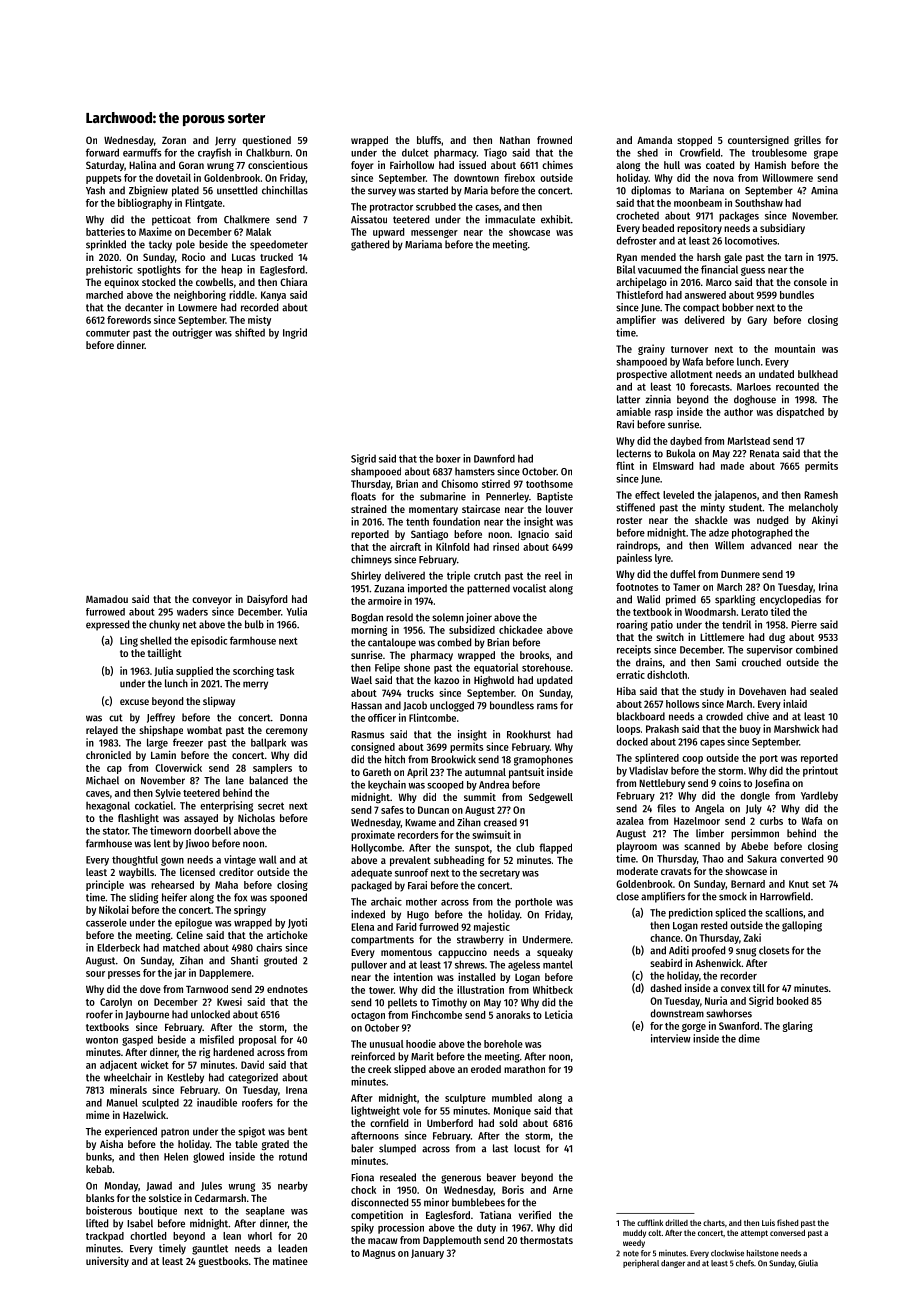 The width and height of the page is (924, 1308). Describe the element at coordinates (410, 1070) in the page. I see `slipped` at that location.
